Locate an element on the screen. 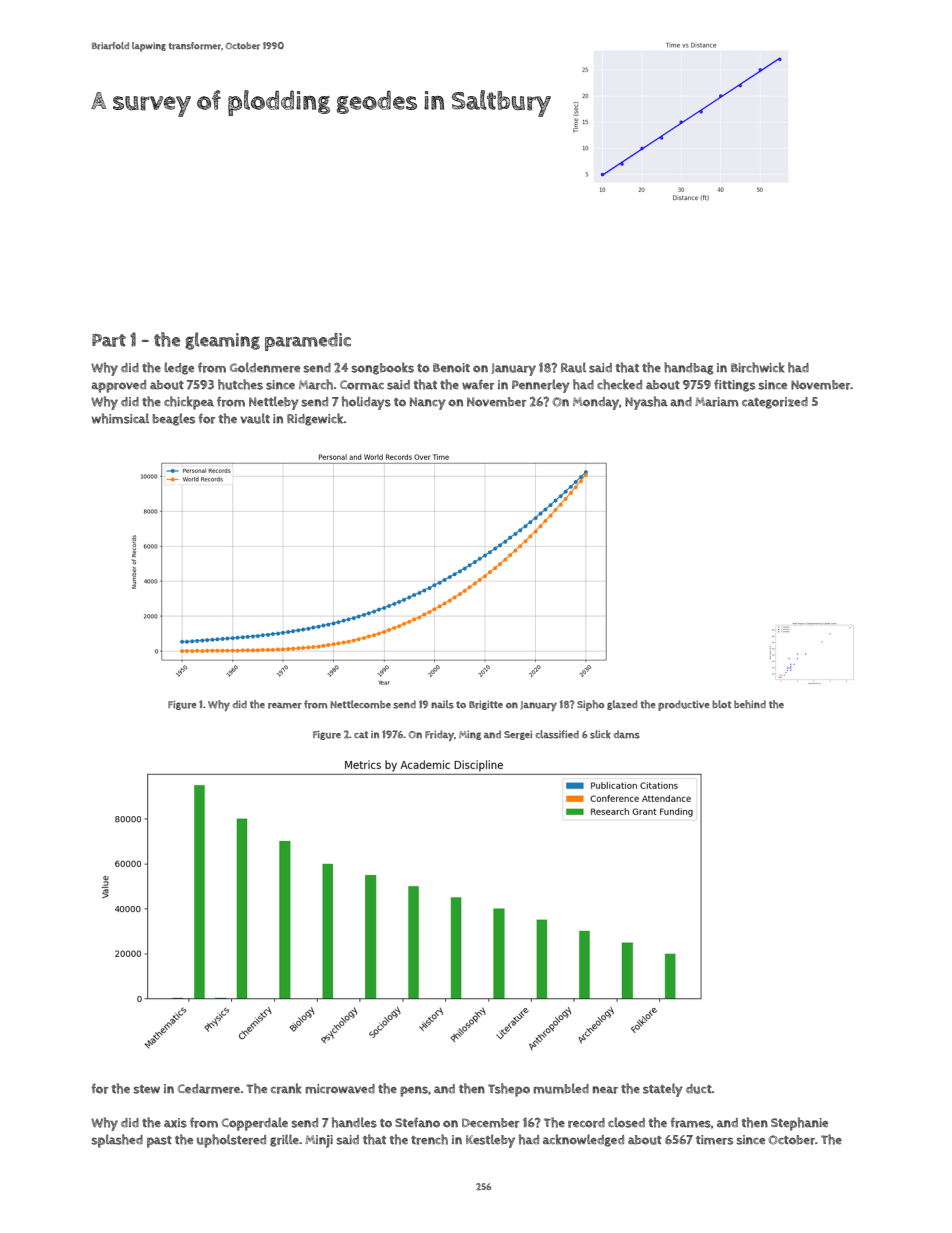  Cedarmere is located at coordinates (209, 1089).
